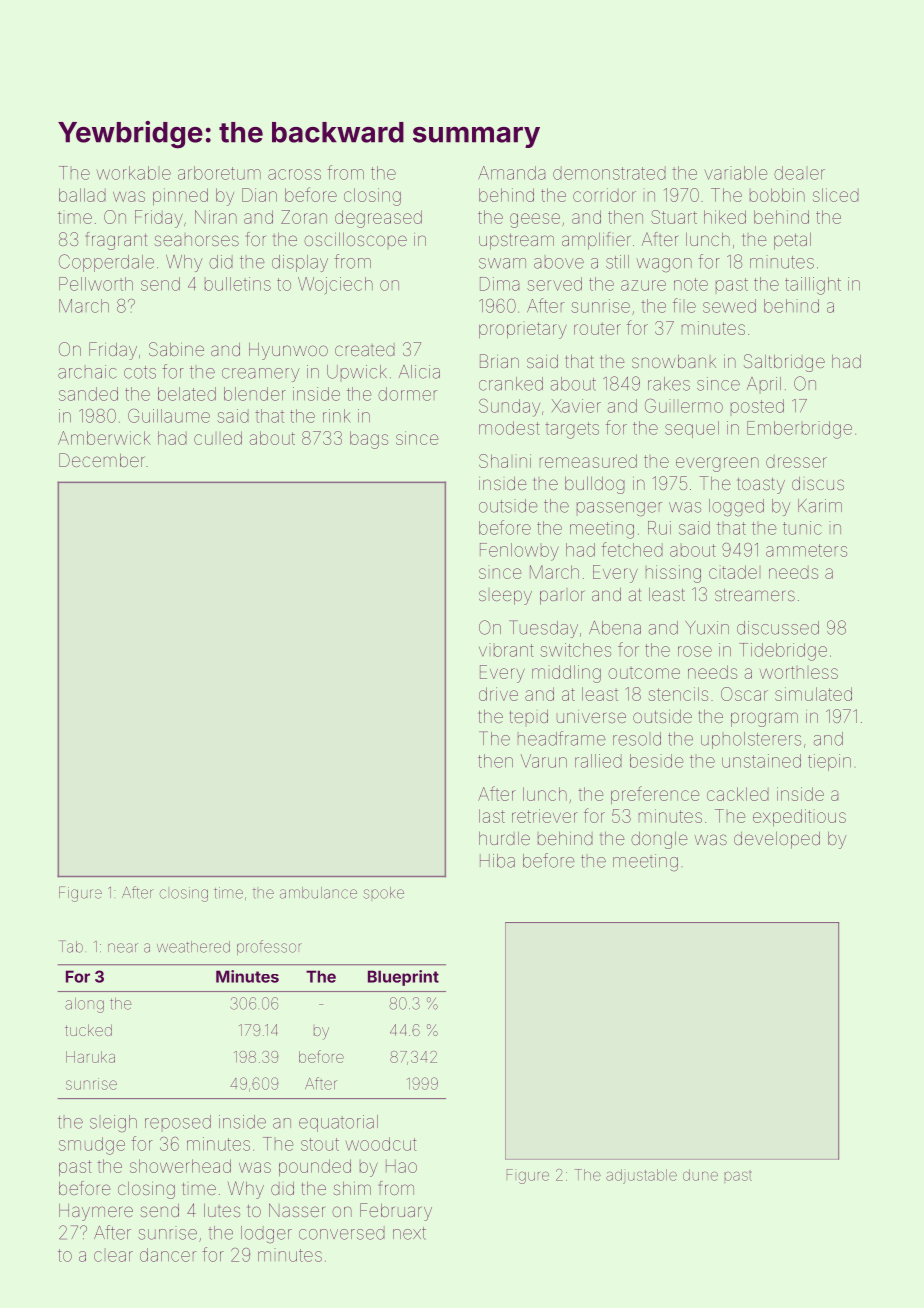 The width and height of the screenshot is (924, 1308). I want to click on near, so click(123, 948).
